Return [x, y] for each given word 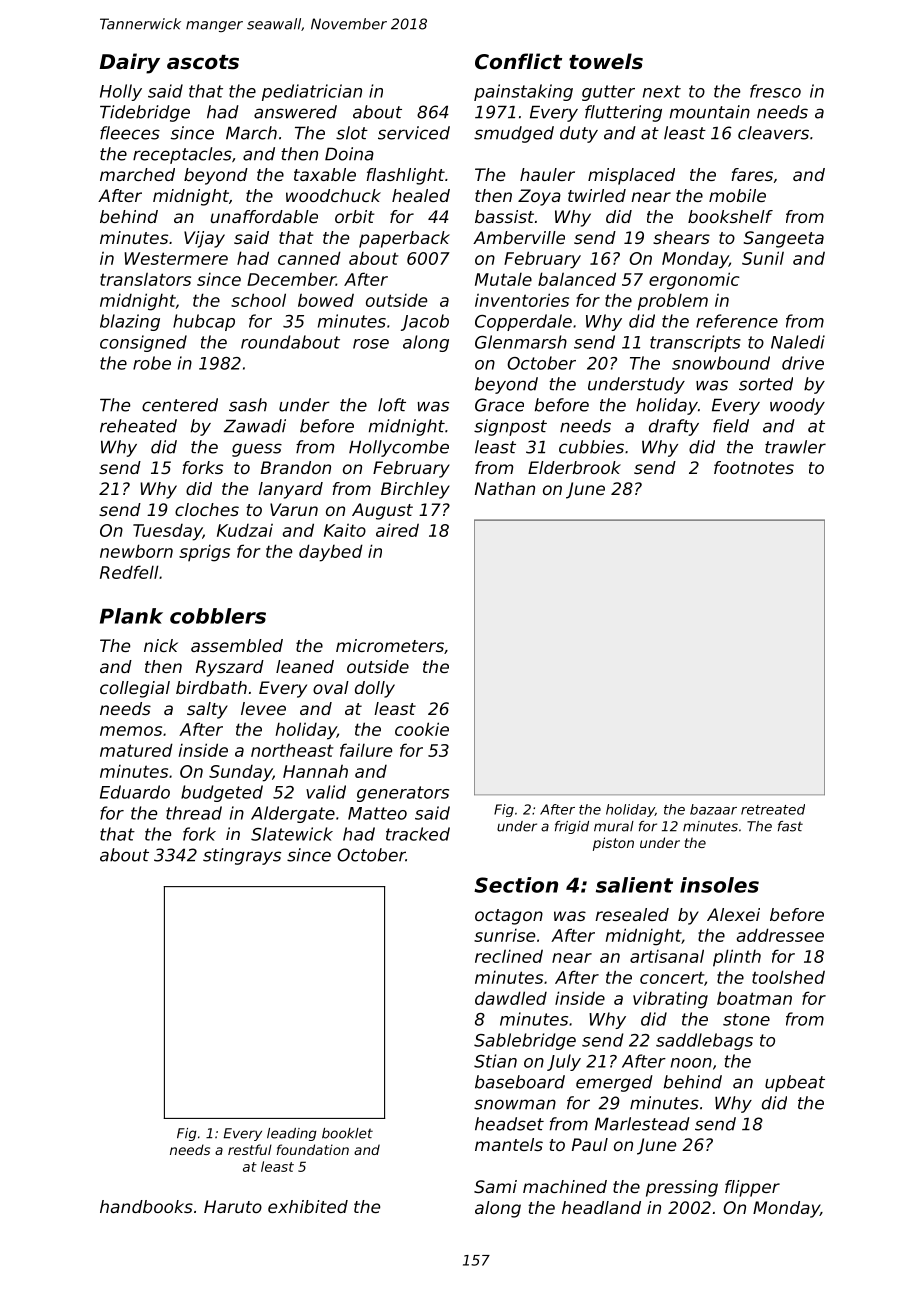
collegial [135, 689]
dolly [375, 689]
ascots [203, 62]
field [731, 426]
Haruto [233, 1206]
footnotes [754, 467]
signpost [510, 427]
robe [152, 363]
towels [606, 61]
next [662, 91]
